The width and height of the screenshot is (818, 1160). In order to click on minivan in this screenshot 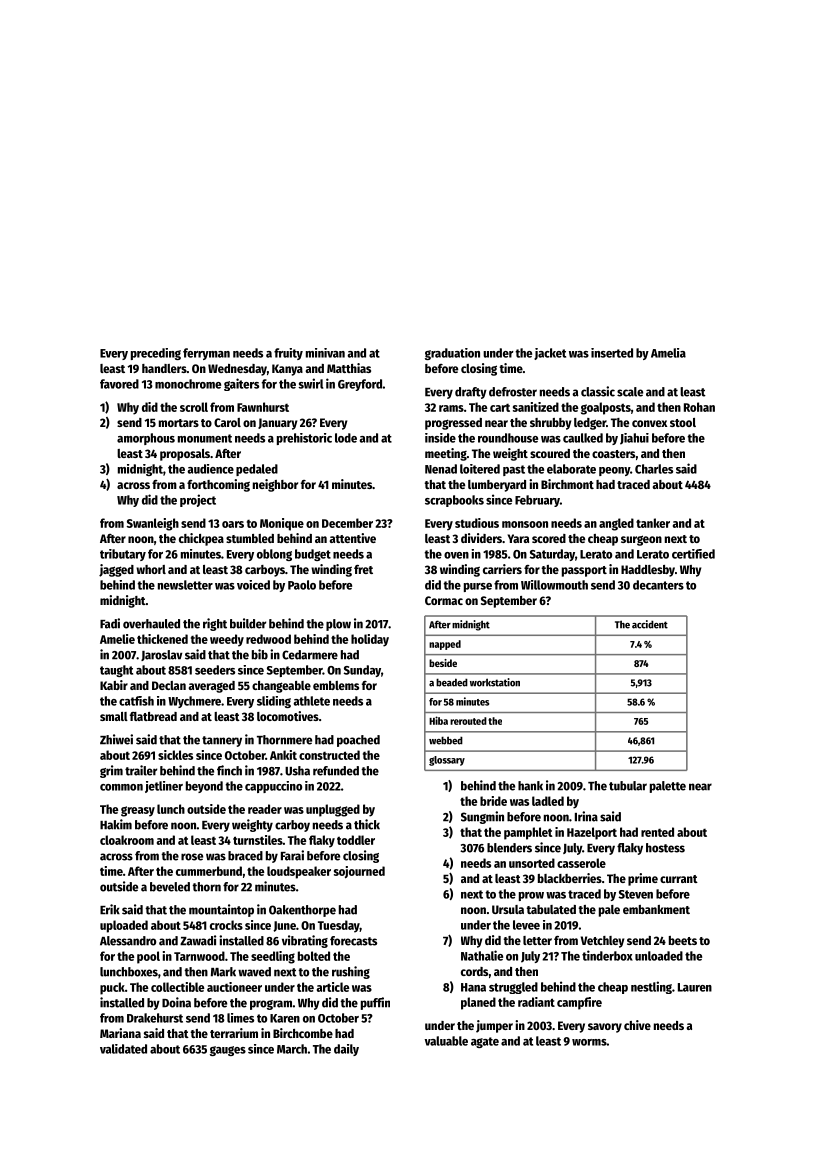, I will do `click(325, 353)`.
